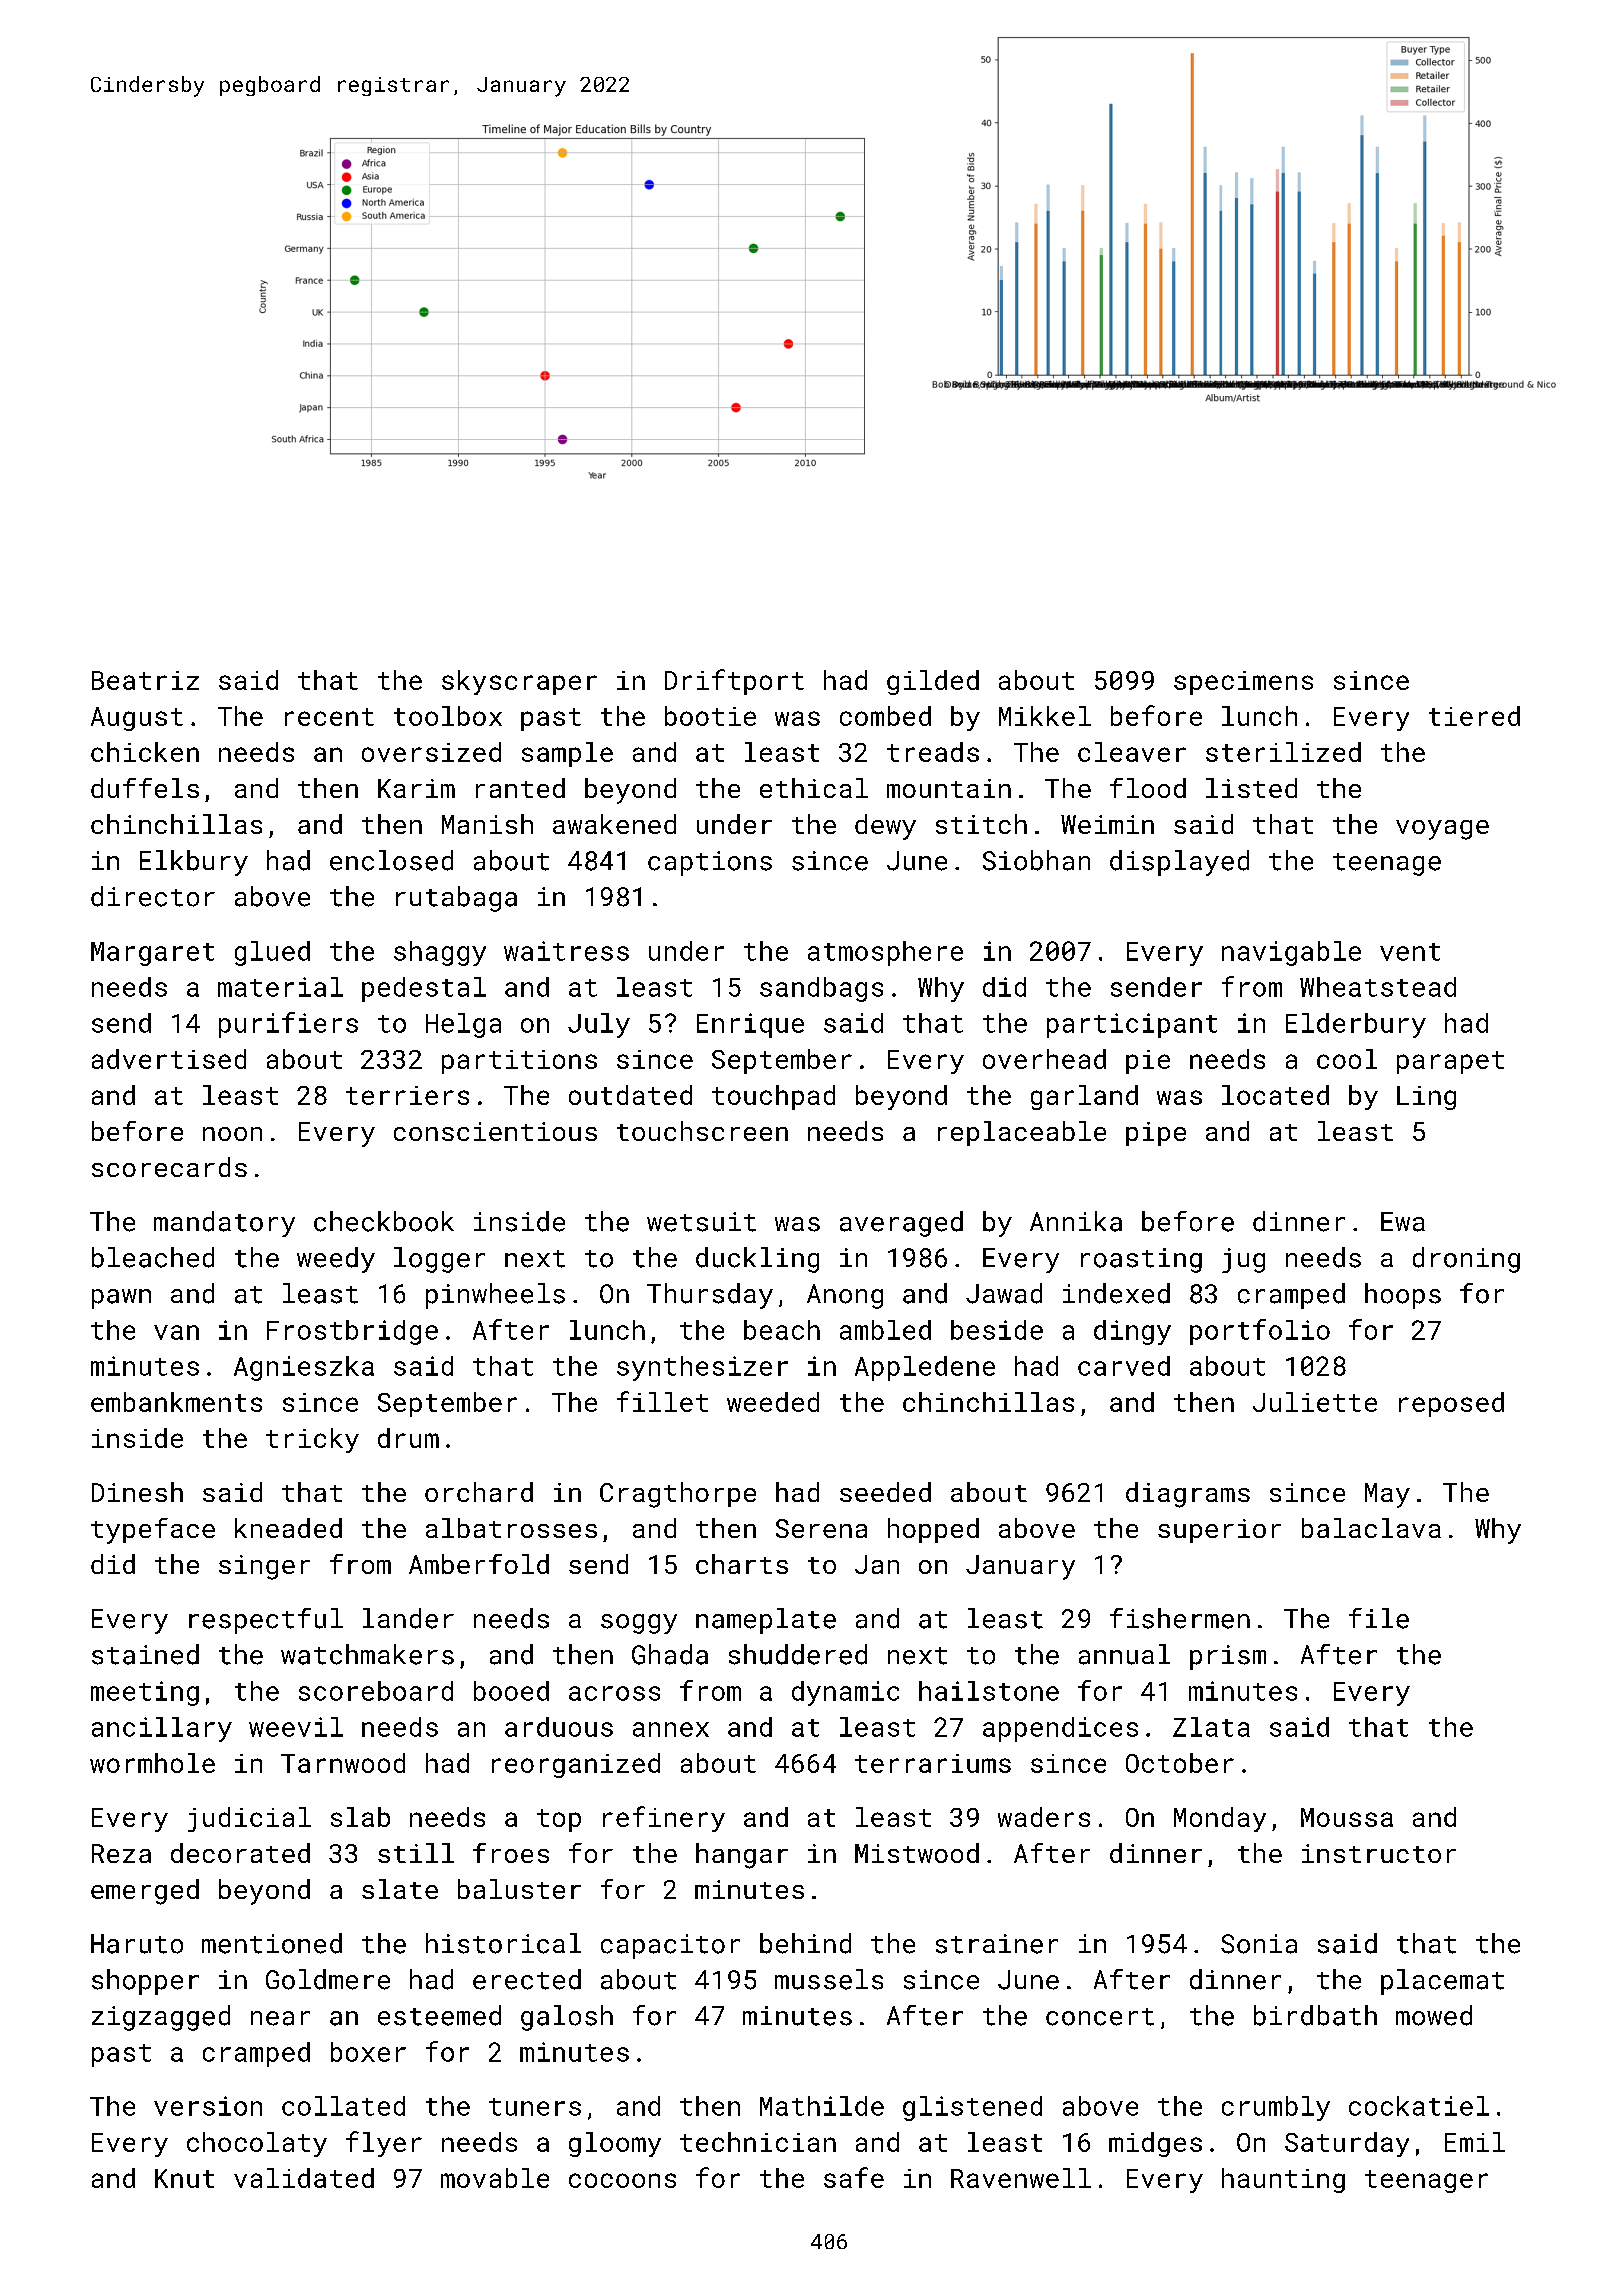 The width and height of the screenshot is (1620, 2292). Describe the element at coordinates (829, 1979) in the screenshot. I see `mussels` at that location.
